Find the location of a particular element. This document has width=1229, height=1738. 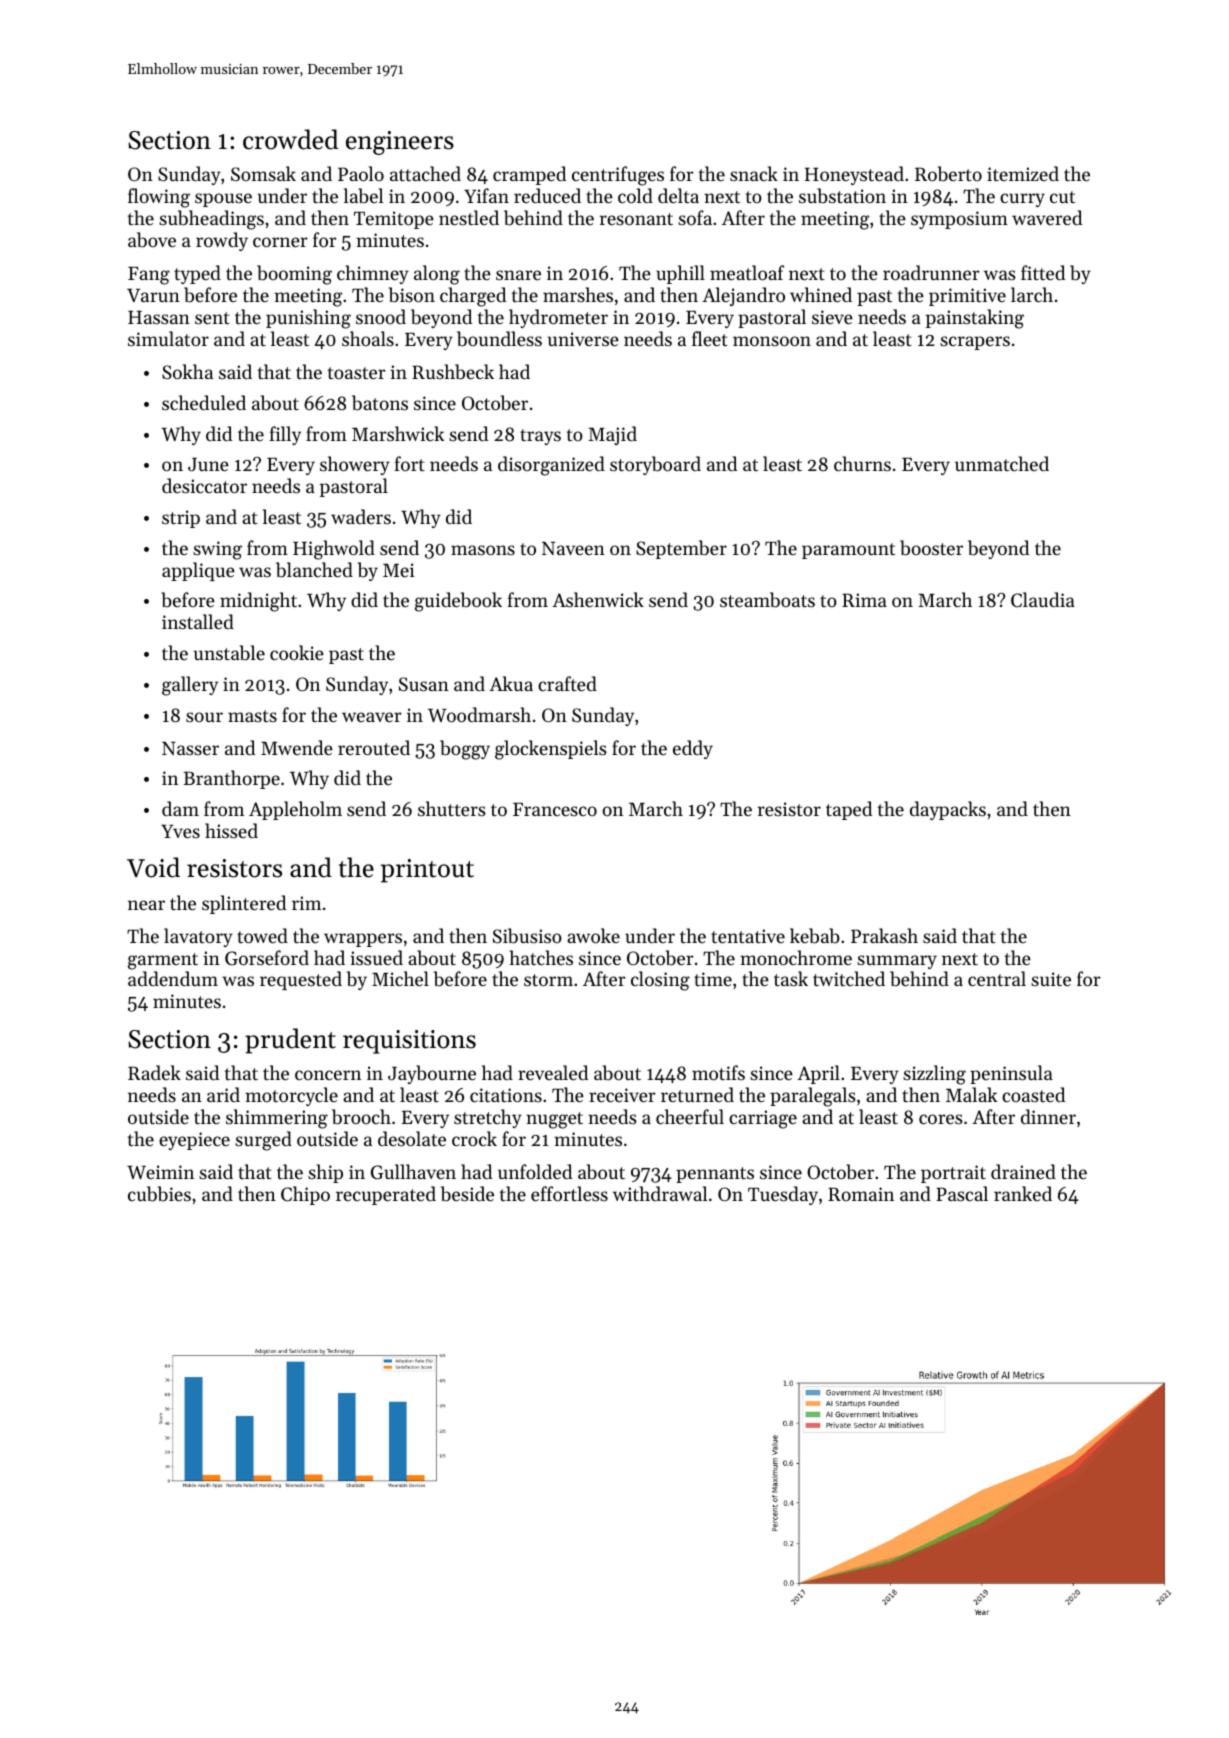

revealed is located at coordinates (553, 1072).
